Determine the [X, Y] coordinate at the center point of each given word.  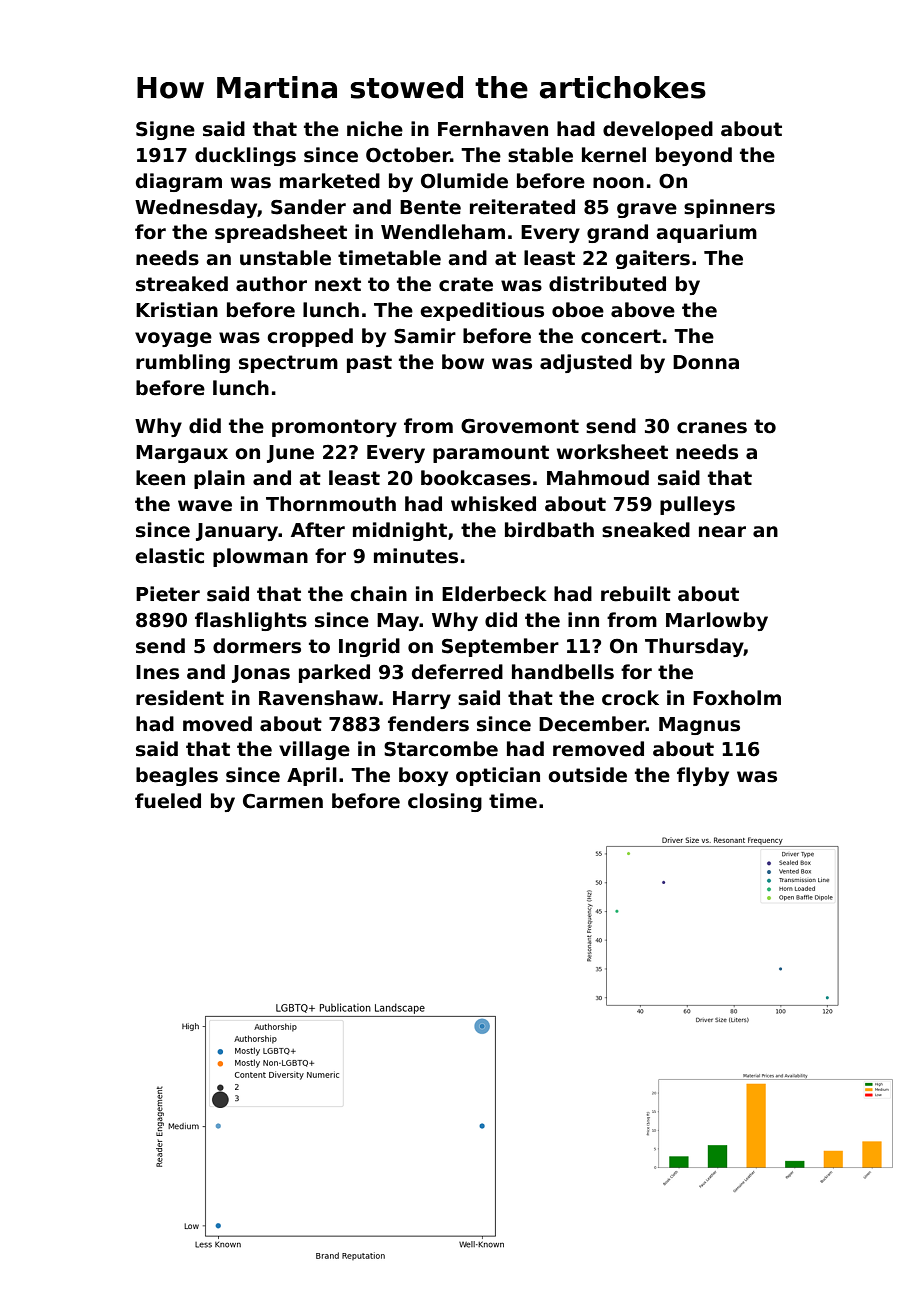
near [722, 532]
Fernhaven [493, 129]
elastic [169, 556]
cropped [310, 337]
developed [658, 130]
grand [617, 233]
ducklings [245, 156]
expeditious [482, 311]
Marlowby [717, 621]
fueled [168, 801]
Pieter [168, 594]
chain [378, 594]
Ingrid [369, 647]
